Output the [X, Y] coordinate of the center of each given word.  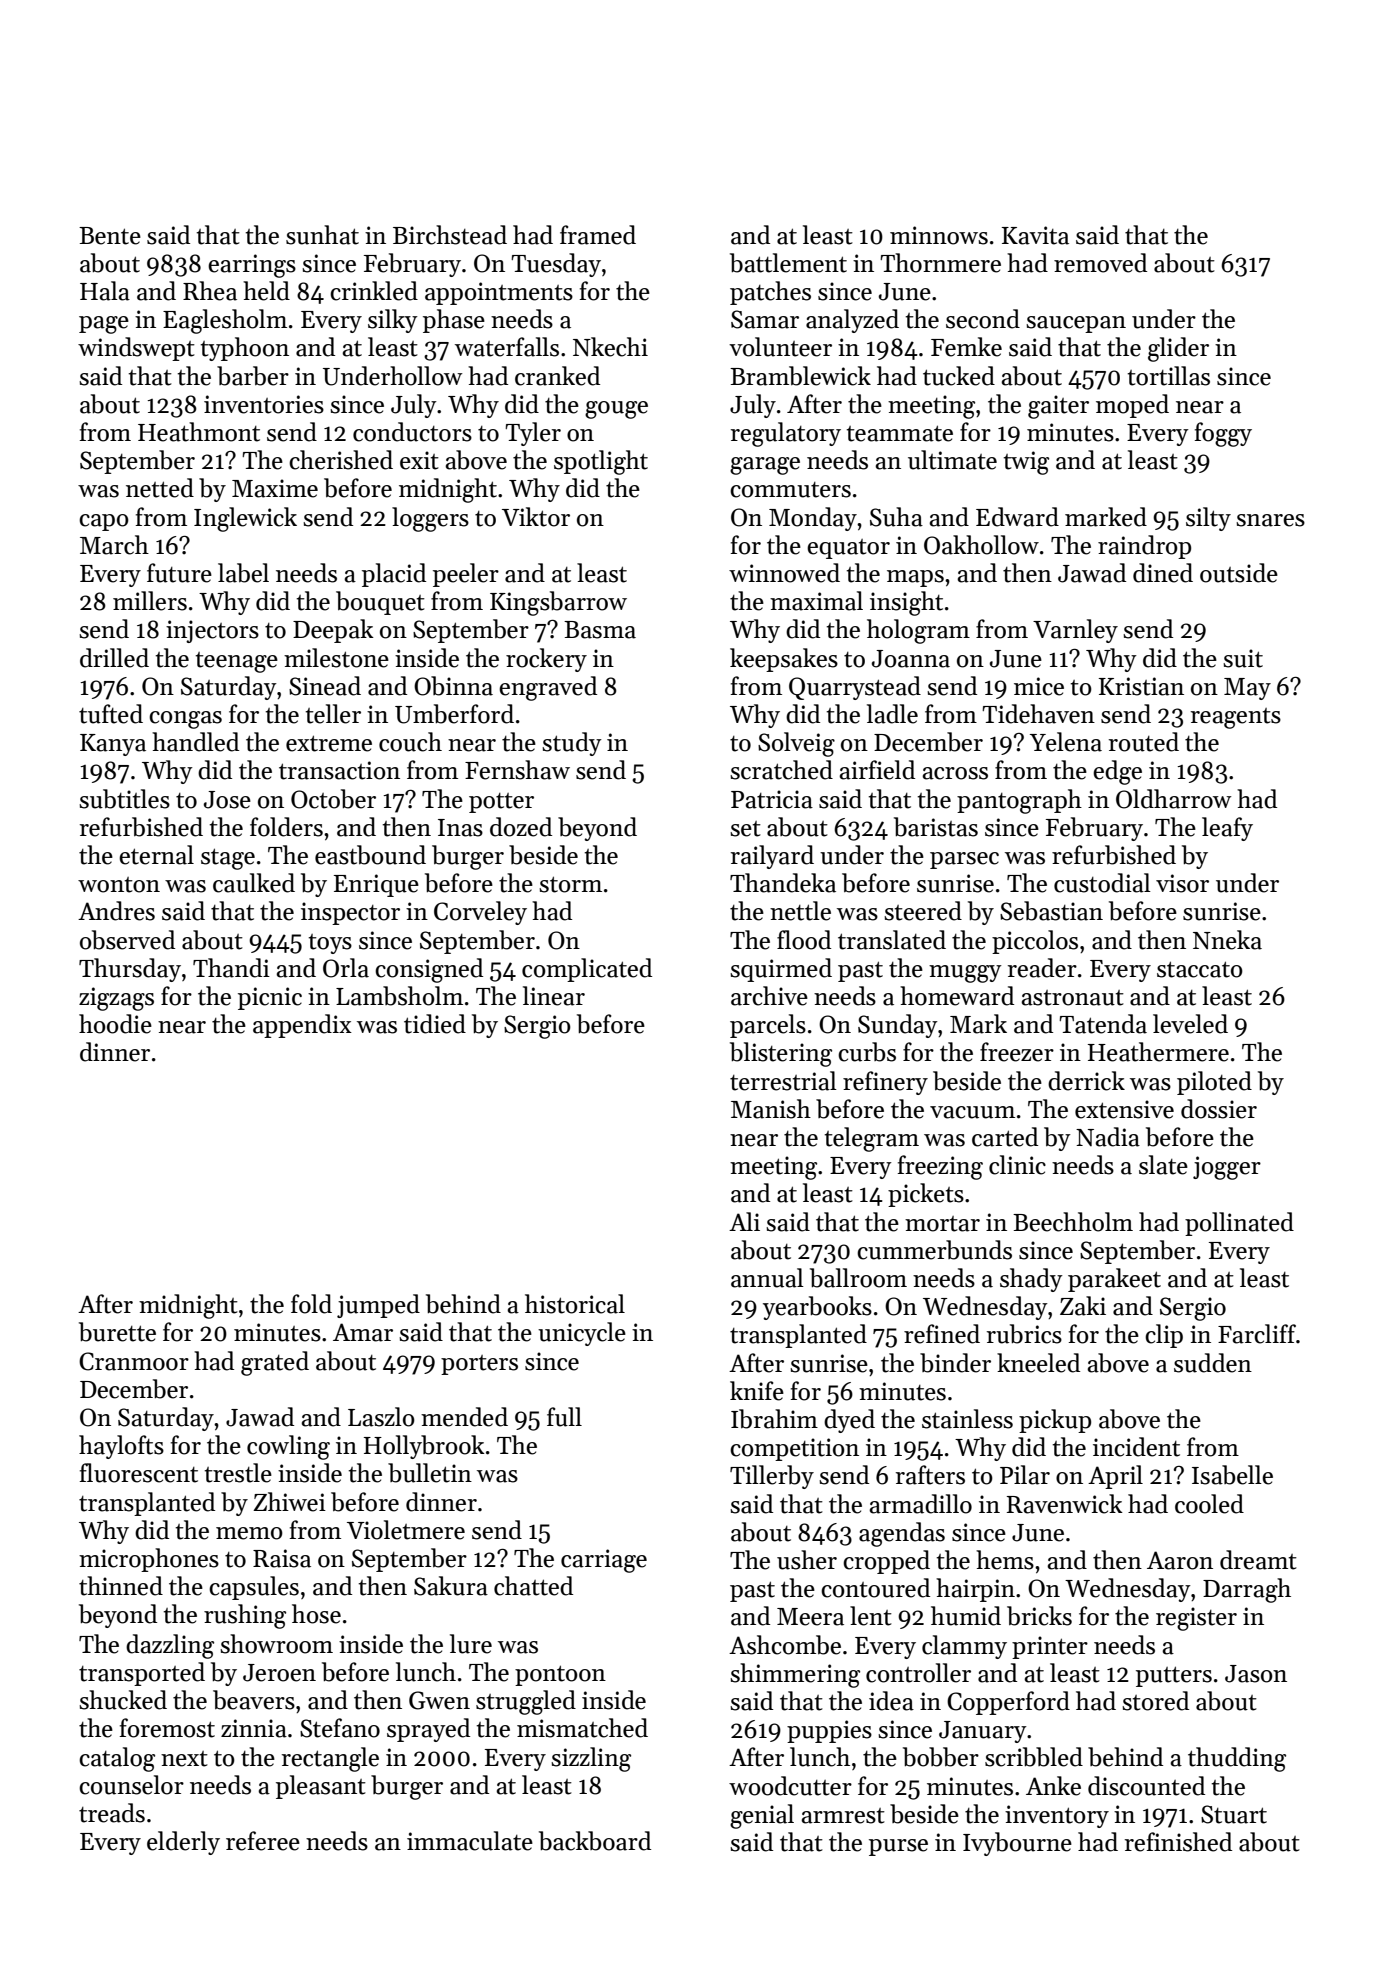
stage [228, 859]
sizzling [591, 1759]
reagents [1236, 718]
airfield [877, 770]
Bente [110, 236]
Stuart [1234, 1814]
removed [1100, 263]
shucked [123, 1700]
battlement [788, 263]
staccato [1200, 969]
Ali [744, 1221]
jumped [378, 1306]
